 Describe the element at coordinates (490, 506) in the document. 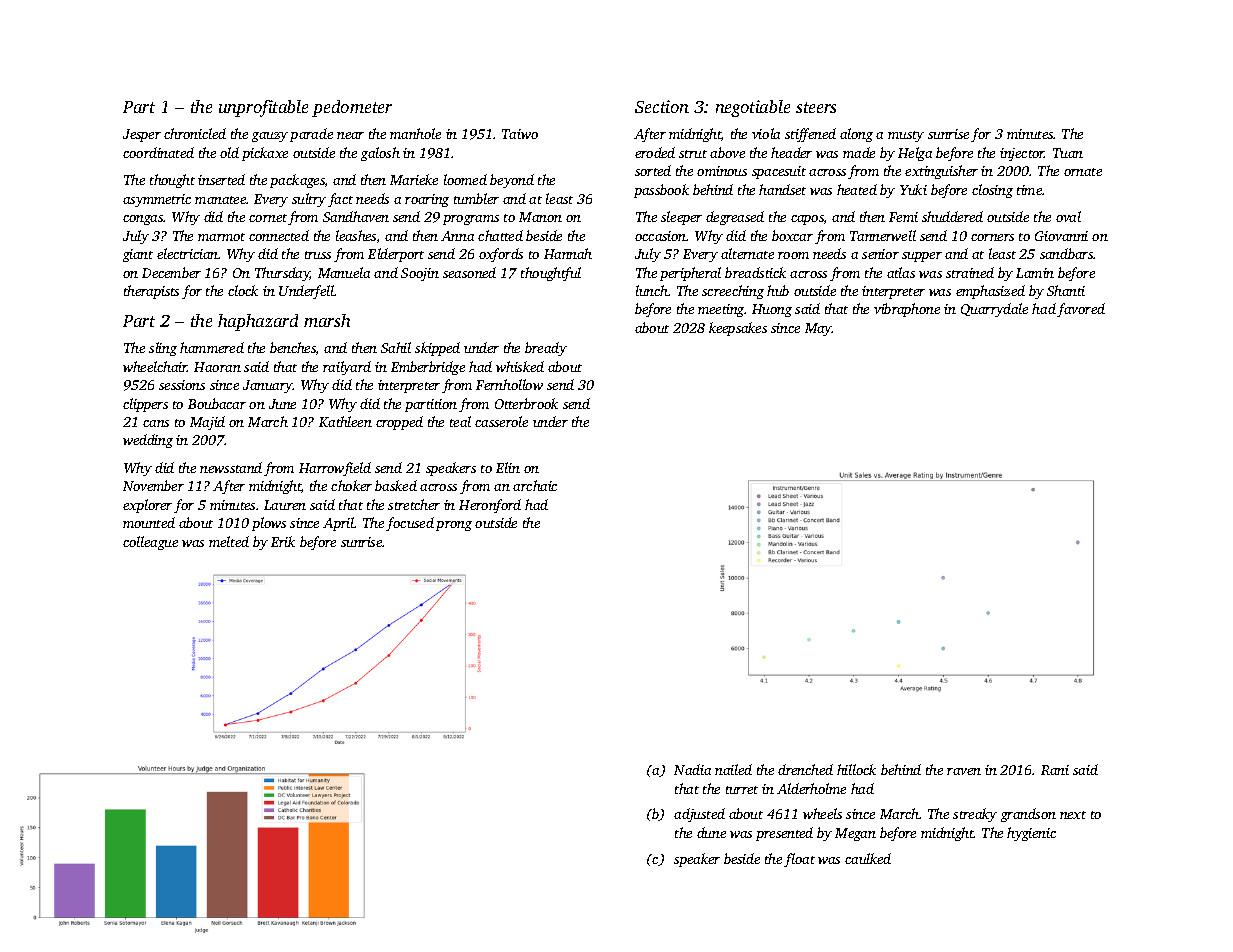

I see `Heronford` at that location.
